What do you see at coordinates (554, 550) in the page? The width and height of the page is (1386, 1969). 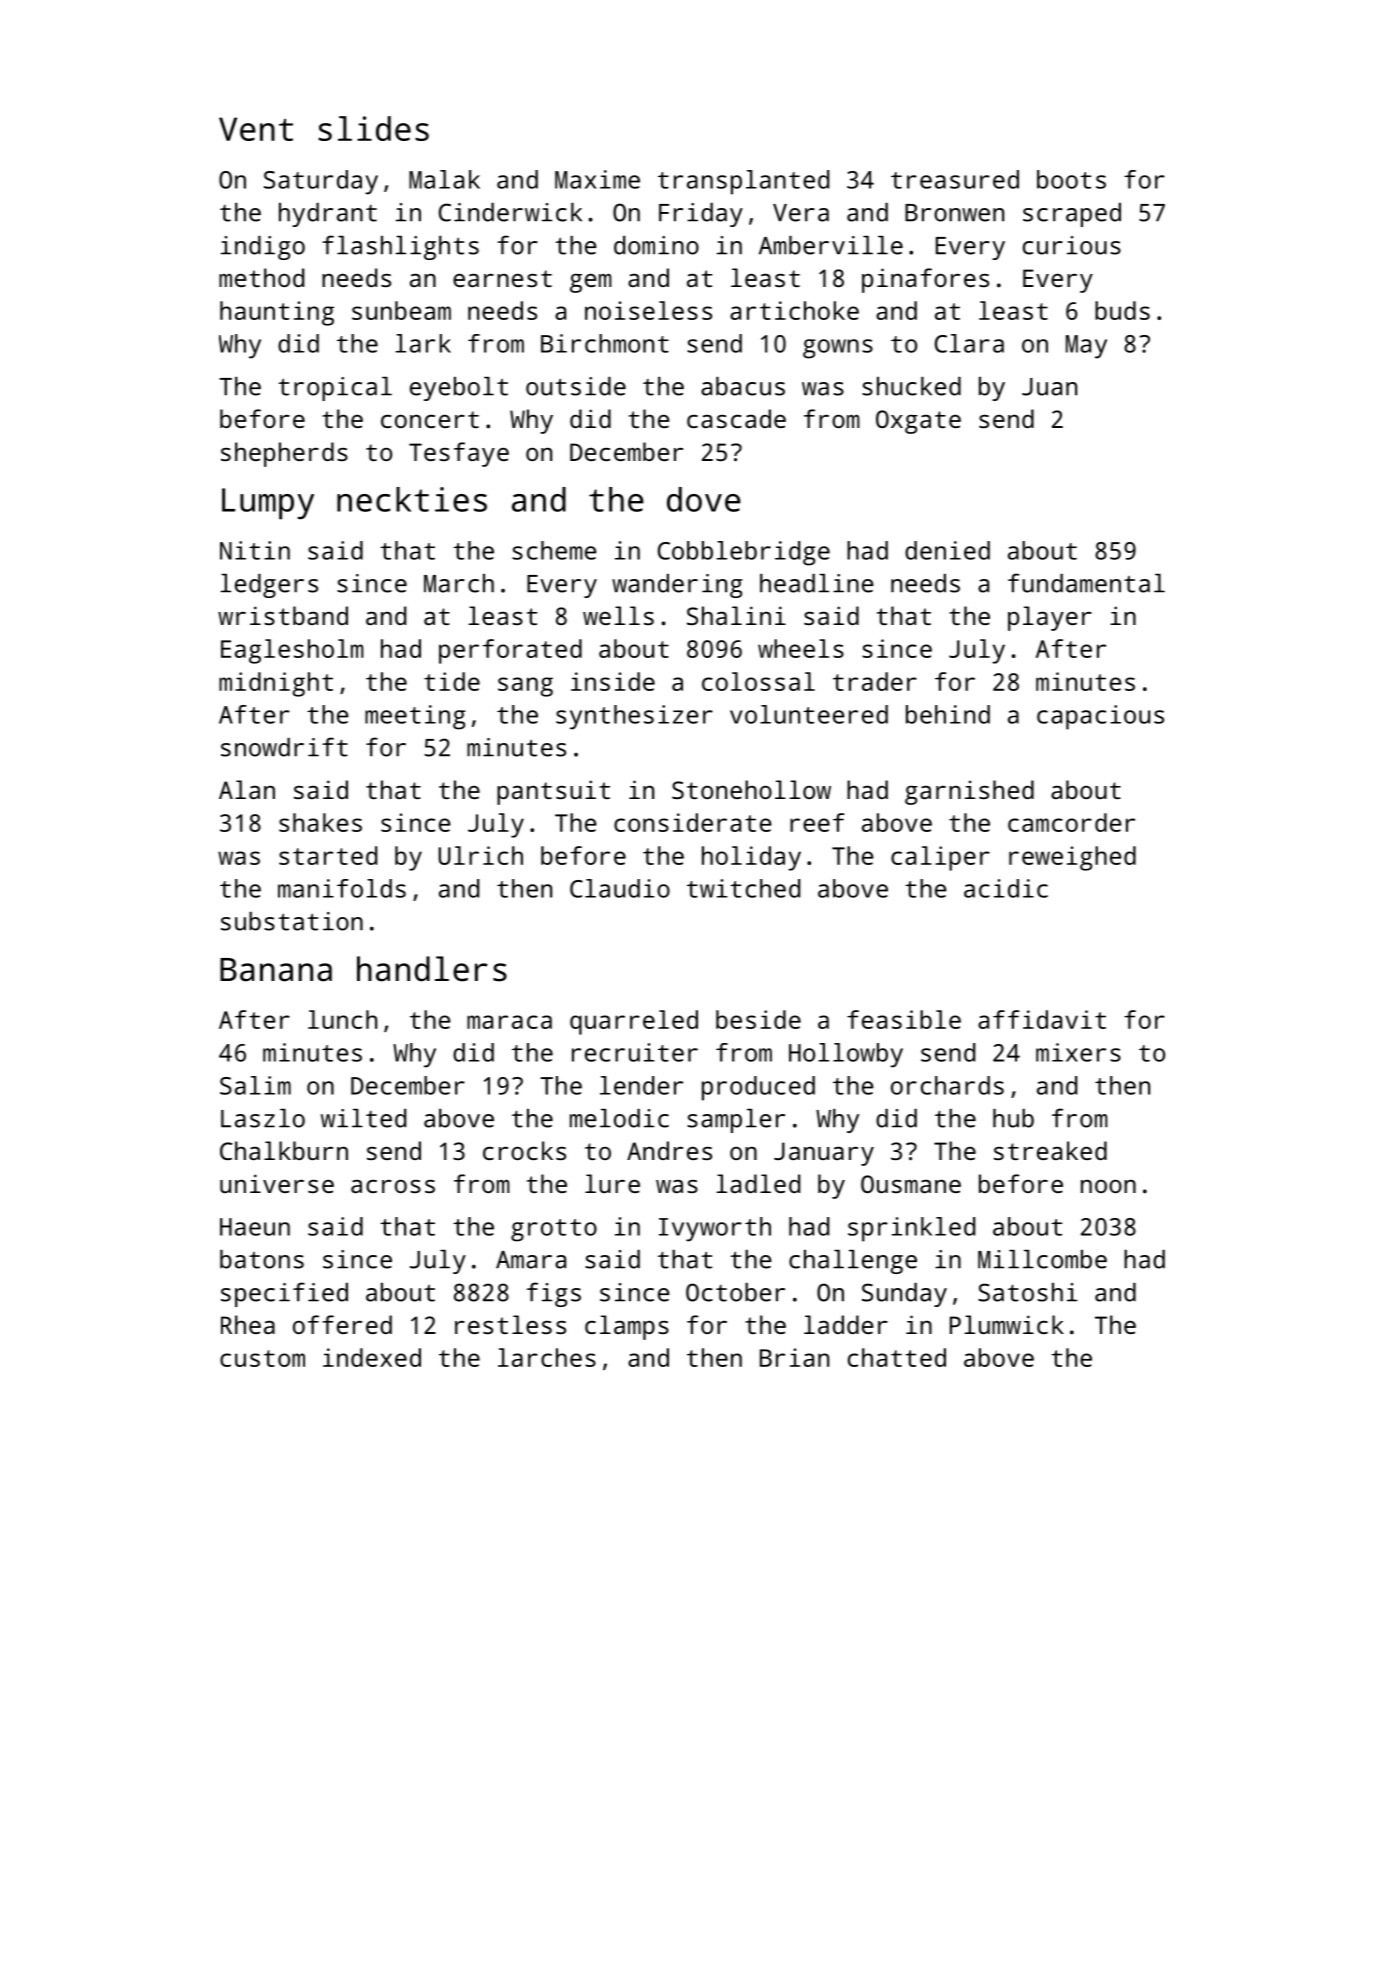 I see `scheme` at bounding box center [554, 550].
